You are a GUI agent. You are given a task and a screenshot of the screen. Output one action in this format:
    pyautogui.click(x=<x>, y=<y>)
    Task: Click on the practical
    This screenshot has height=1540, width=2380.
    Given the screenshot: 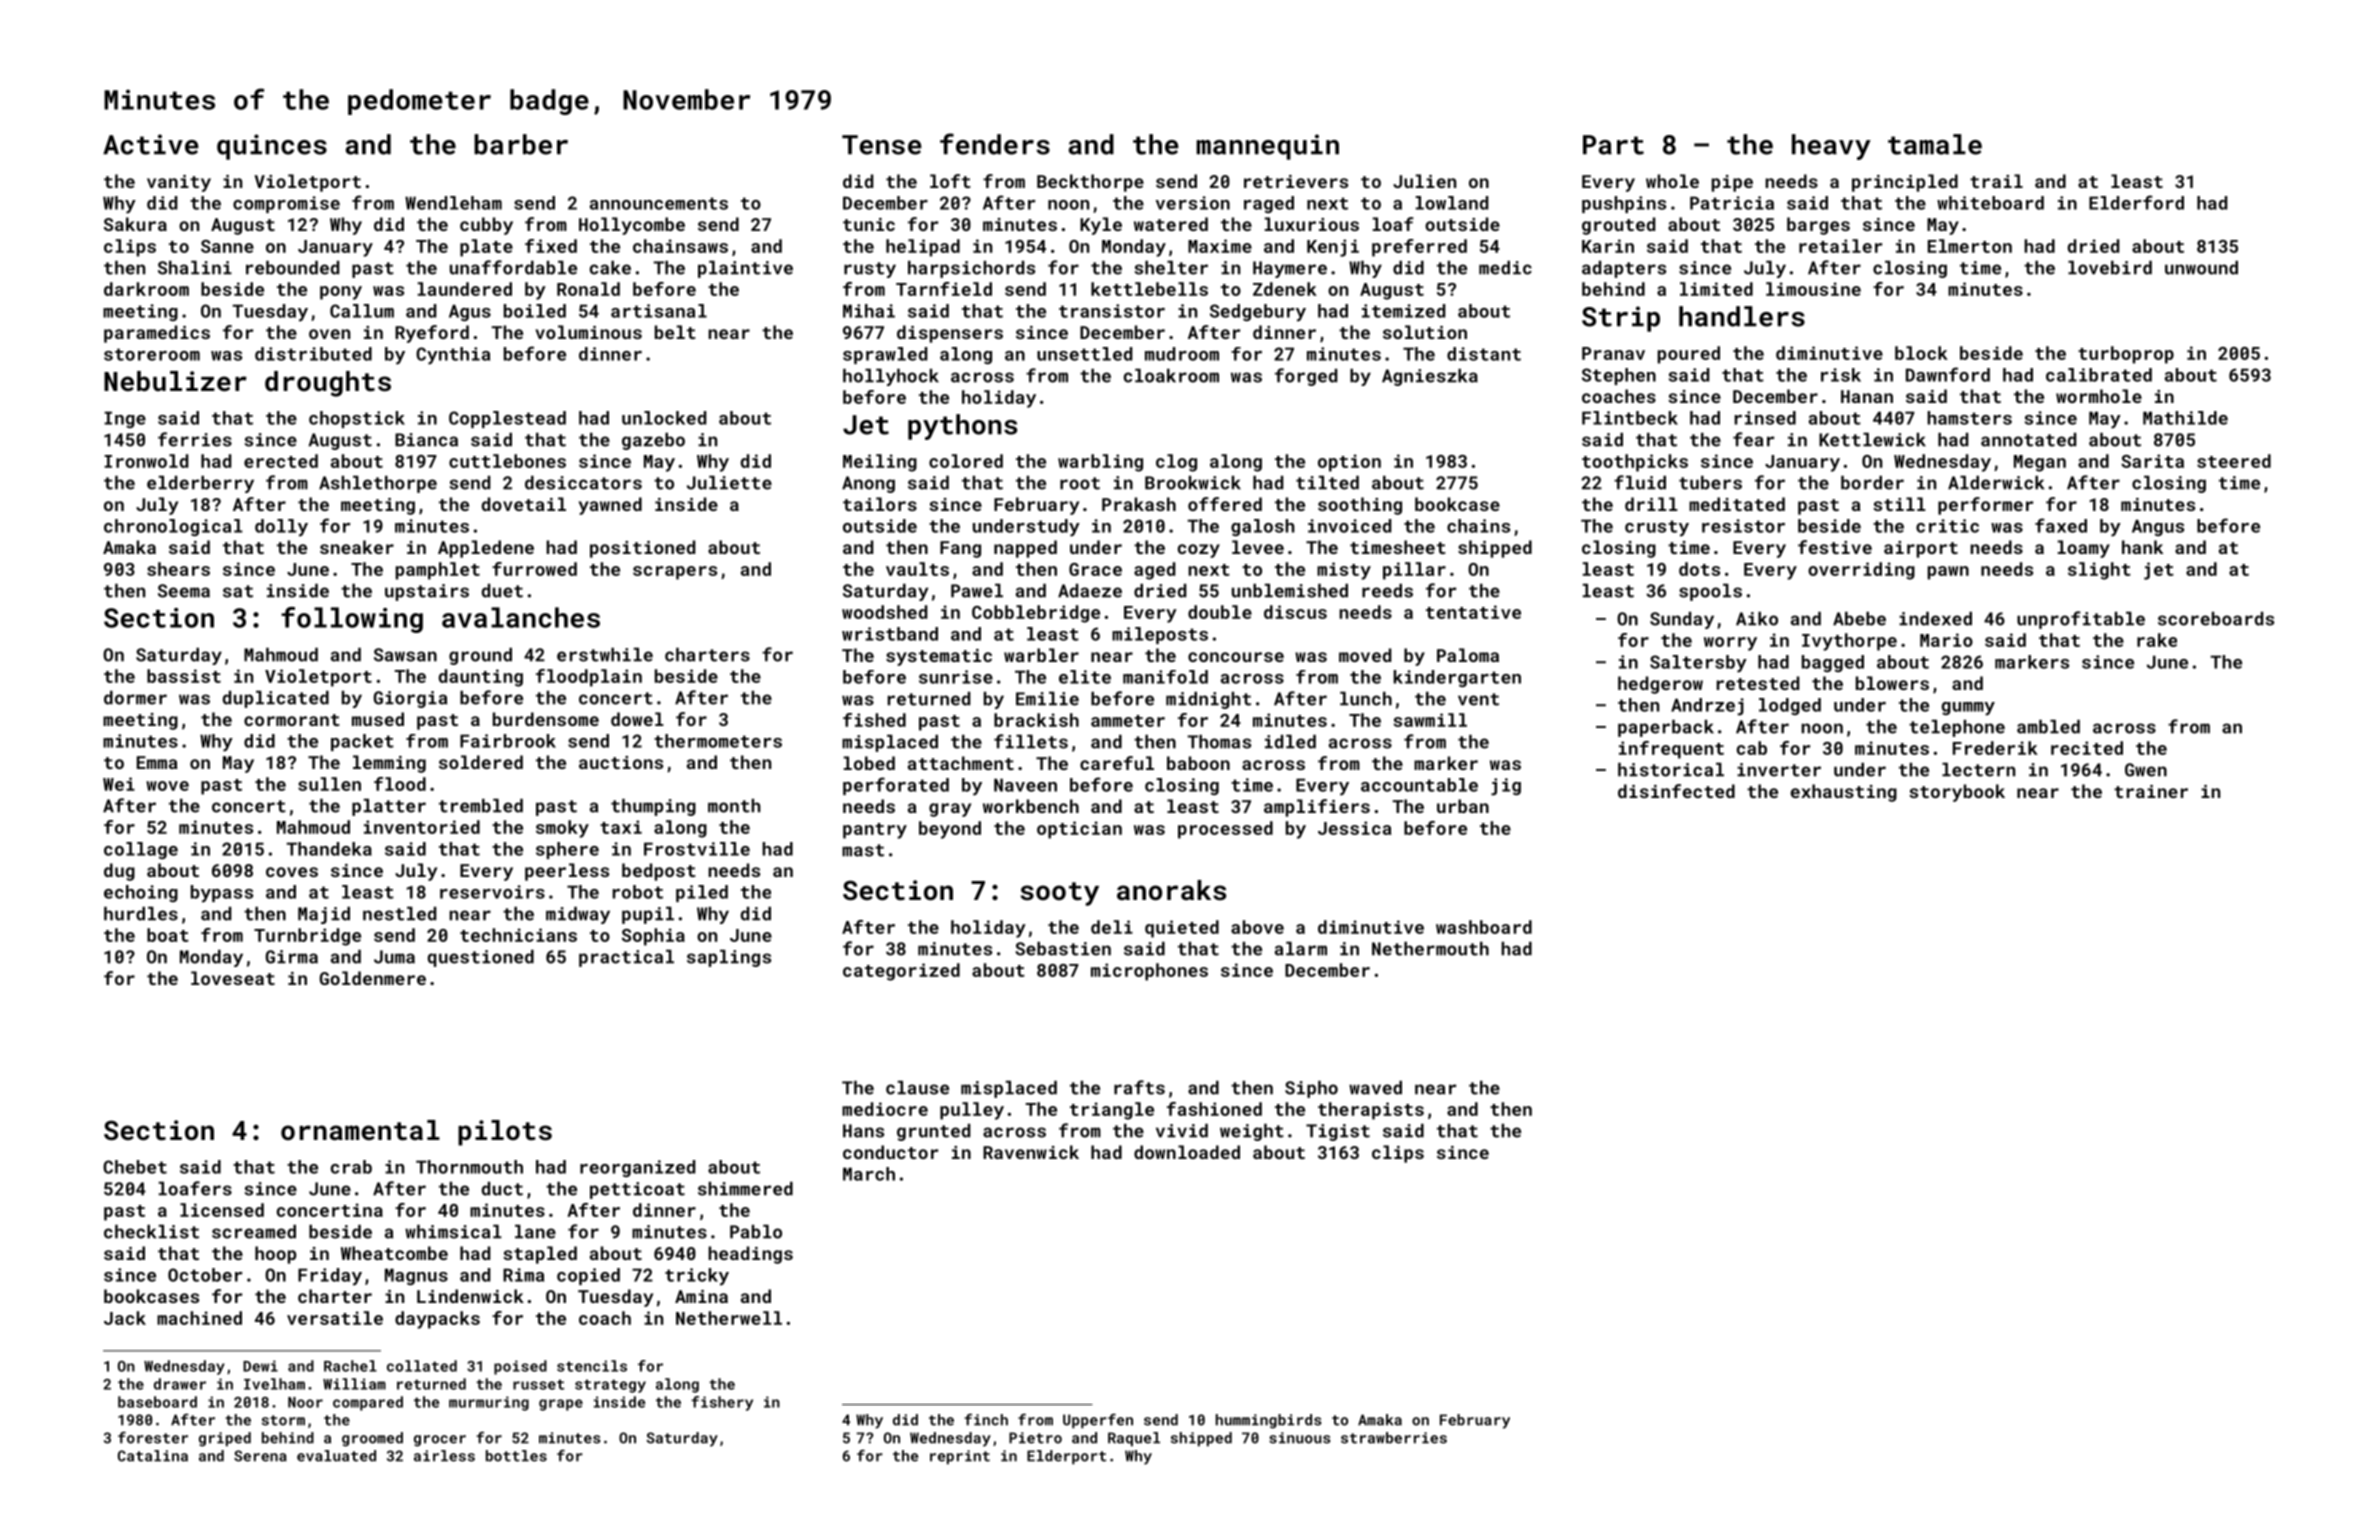 What is the action you would take?
    pyautogui.click(x=626, y=958)
